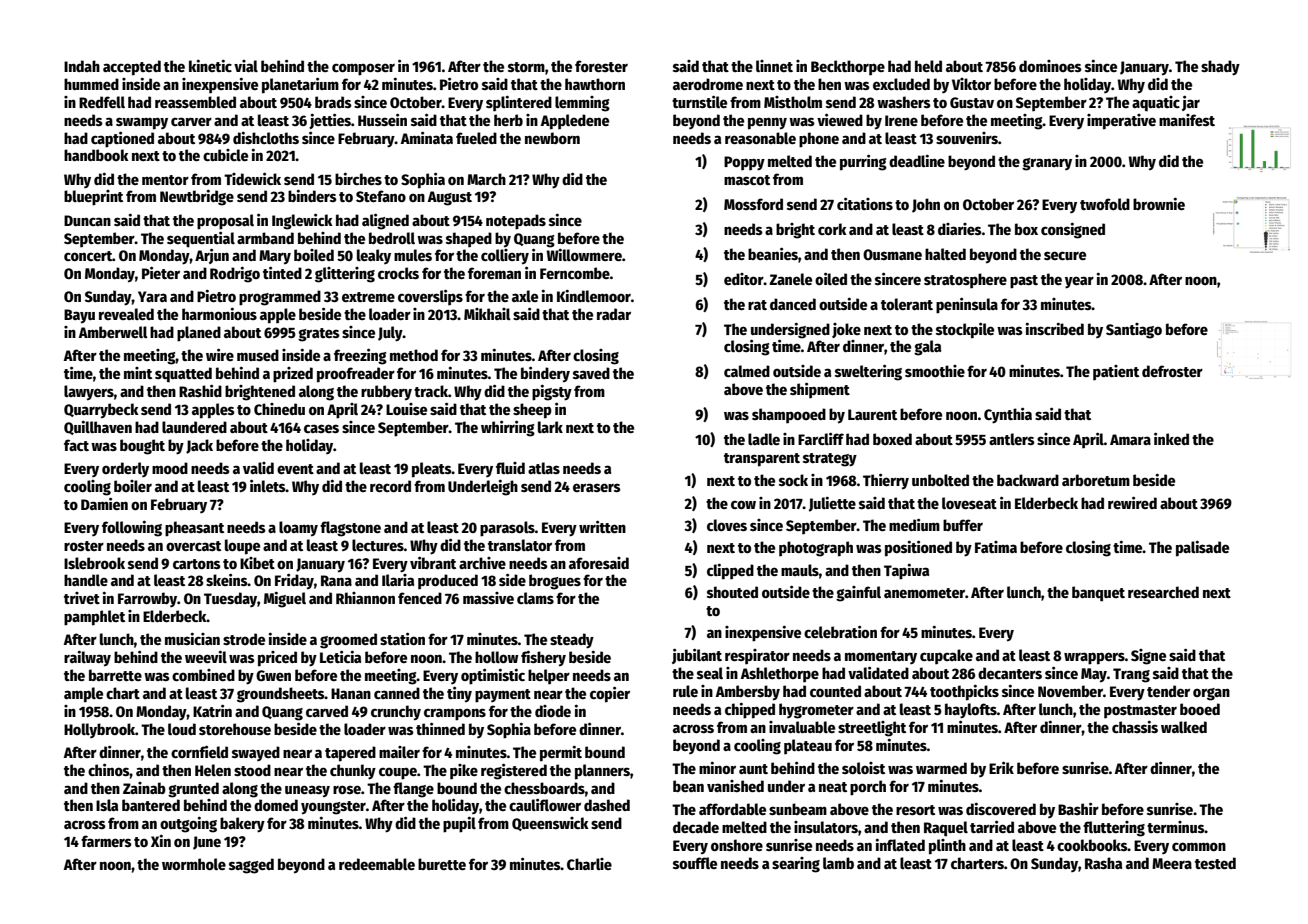 This screenshot has height=924, width=1308. Describe the element at coordinates (161, 841) in the screenshot. I see `Xin` at that location.
